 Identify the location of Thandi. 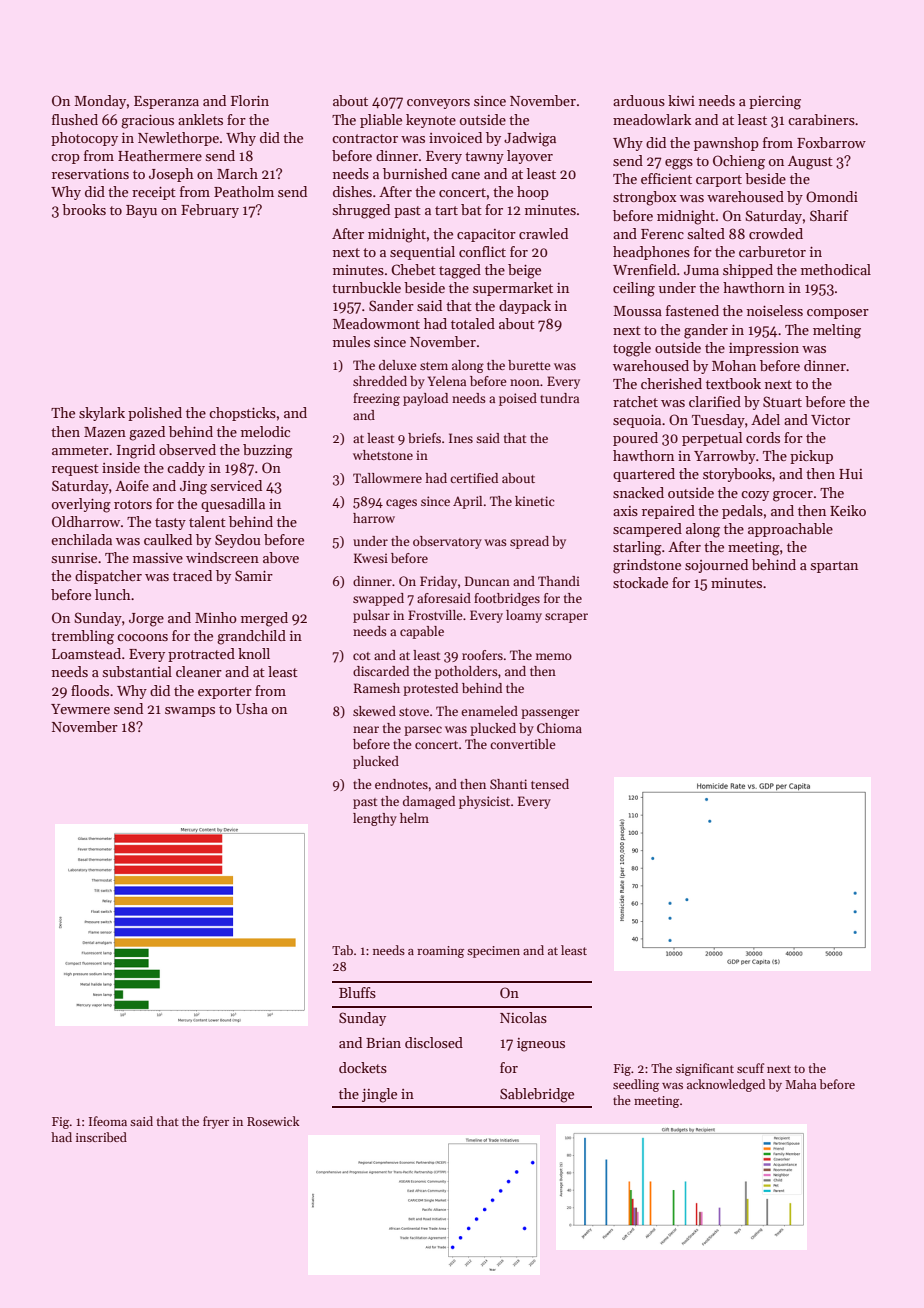
(559, 581).
